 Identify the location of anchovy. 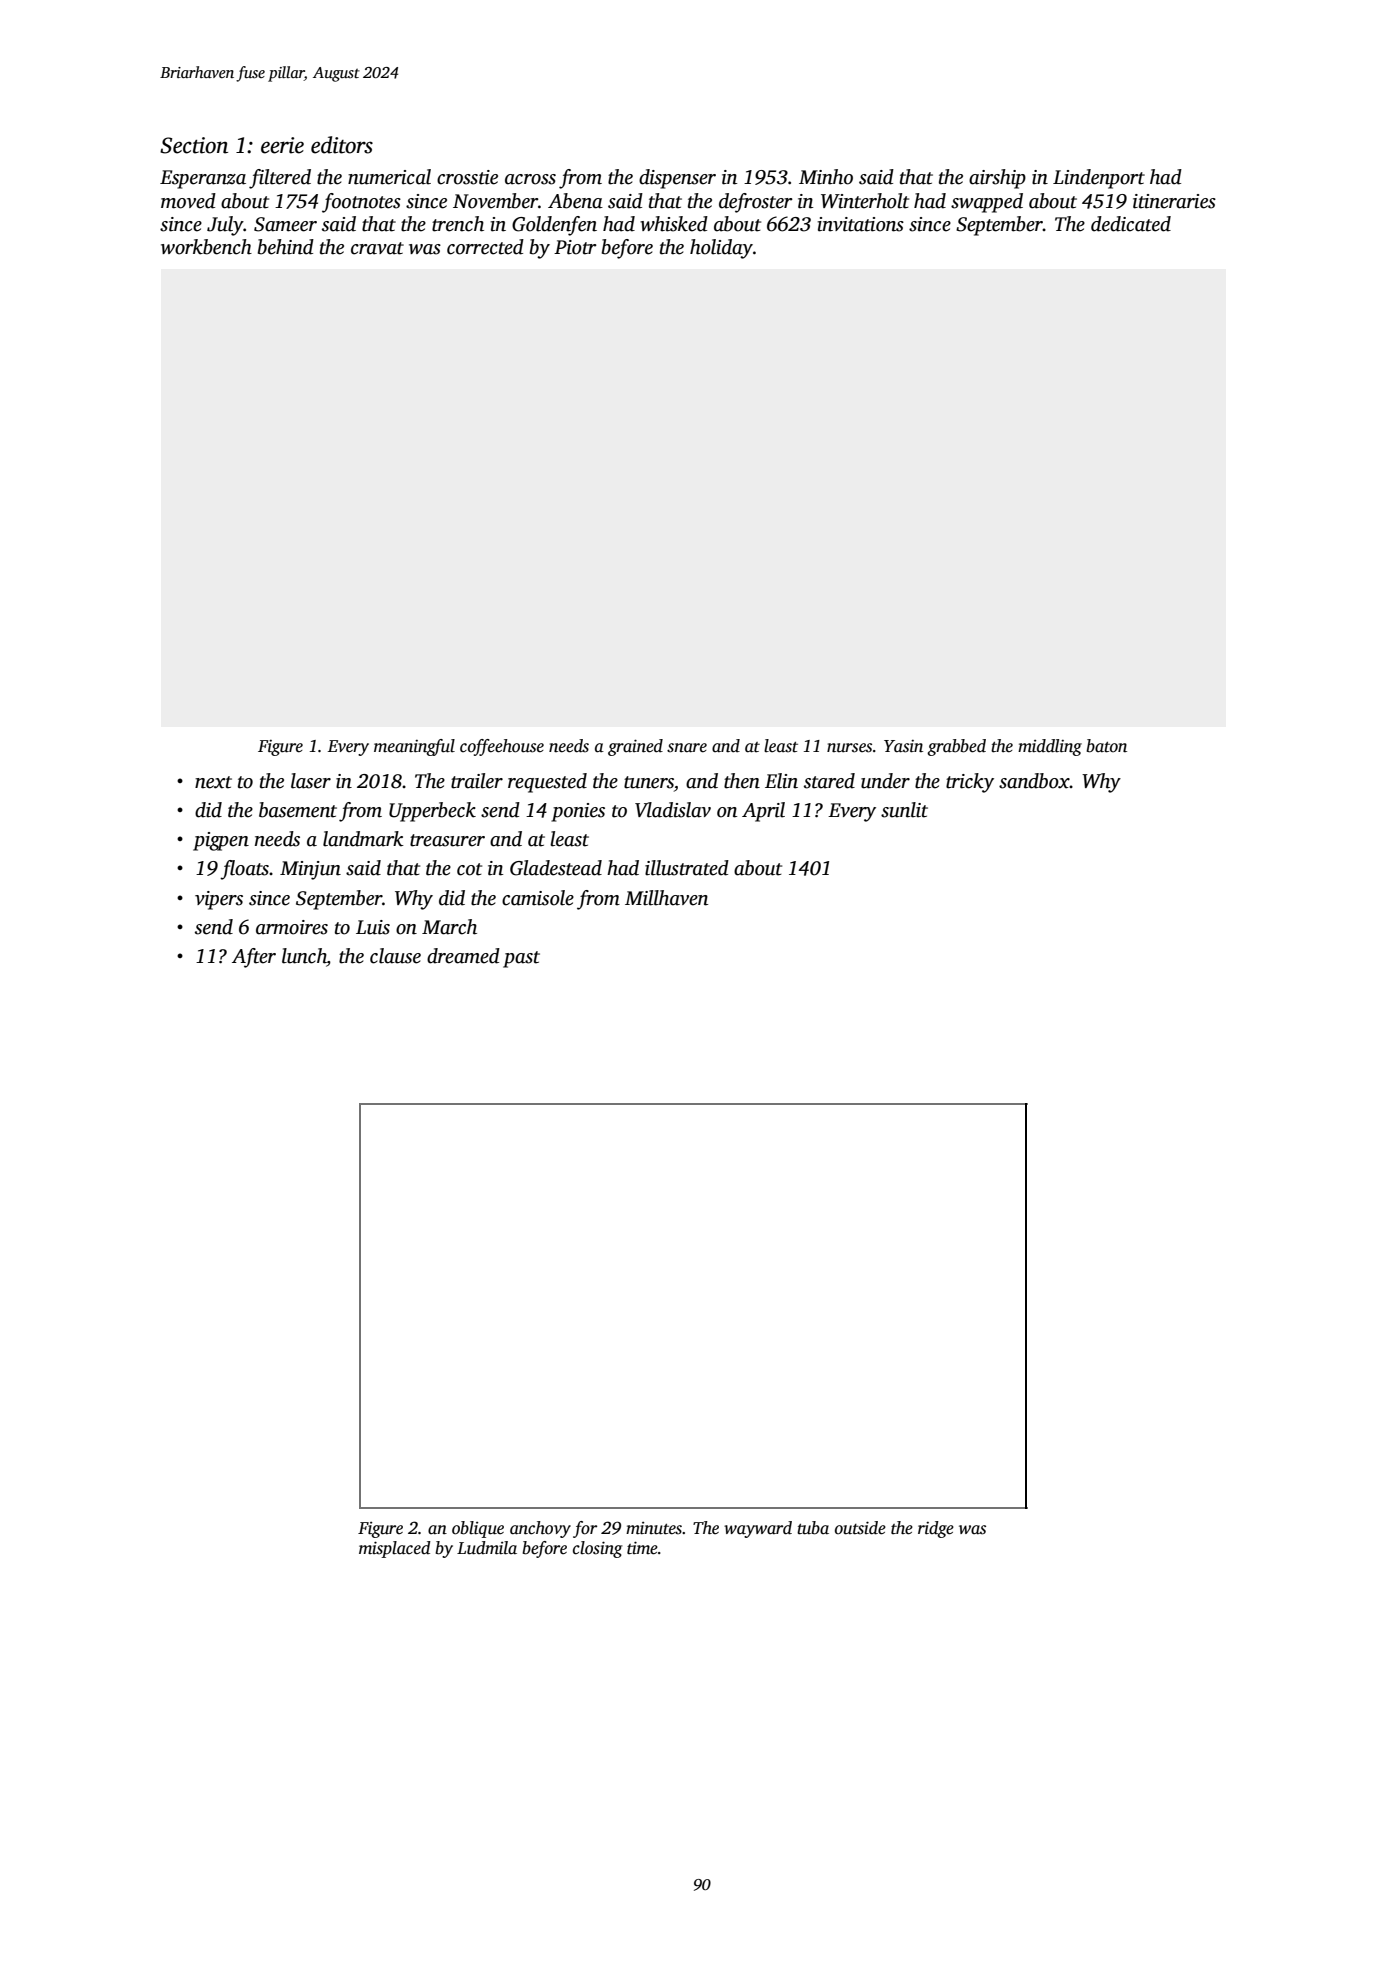
(540, 1529).
